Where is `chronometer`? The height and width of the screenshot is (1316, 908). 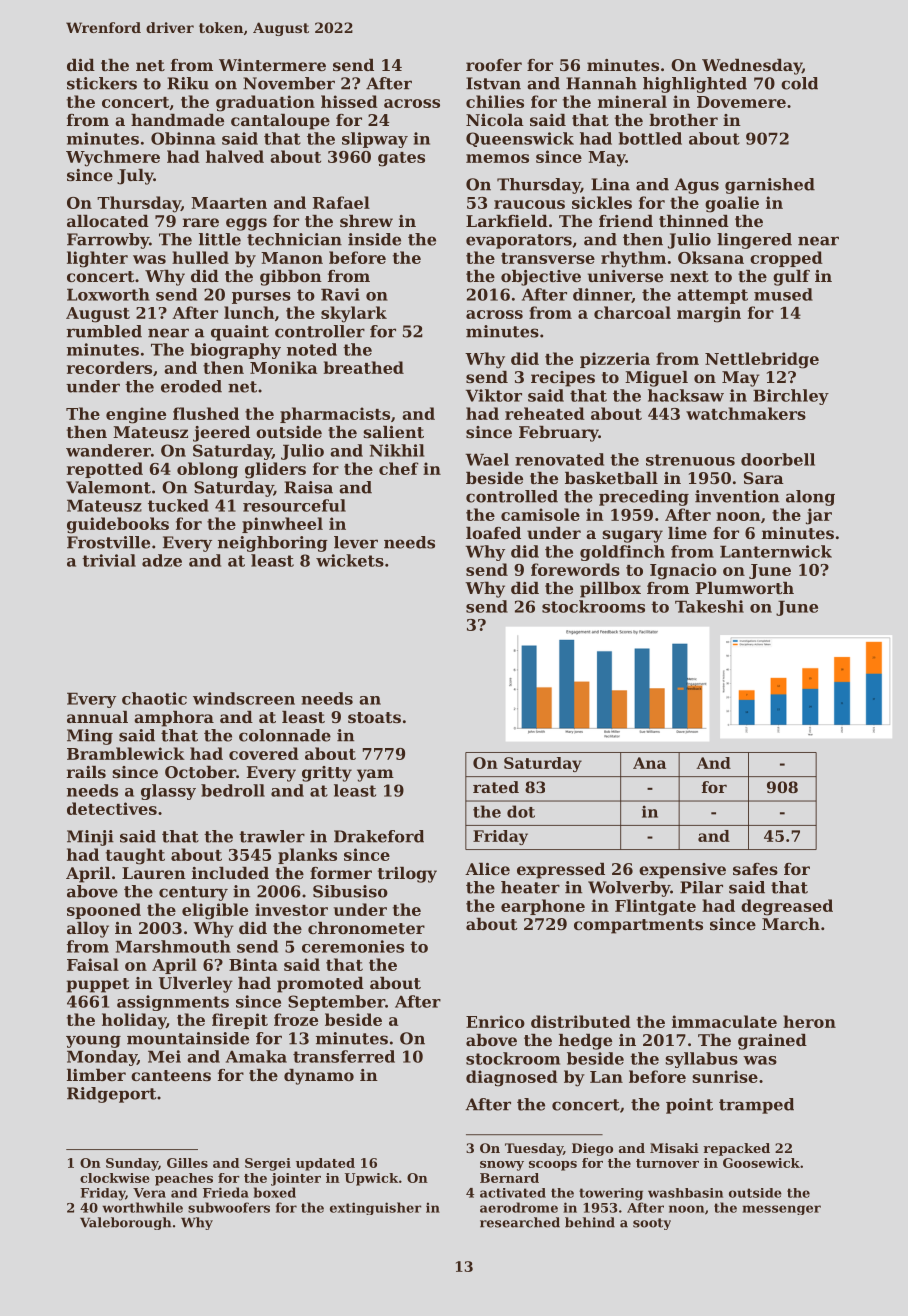 chronometer is located at coordinates (366, 928).
